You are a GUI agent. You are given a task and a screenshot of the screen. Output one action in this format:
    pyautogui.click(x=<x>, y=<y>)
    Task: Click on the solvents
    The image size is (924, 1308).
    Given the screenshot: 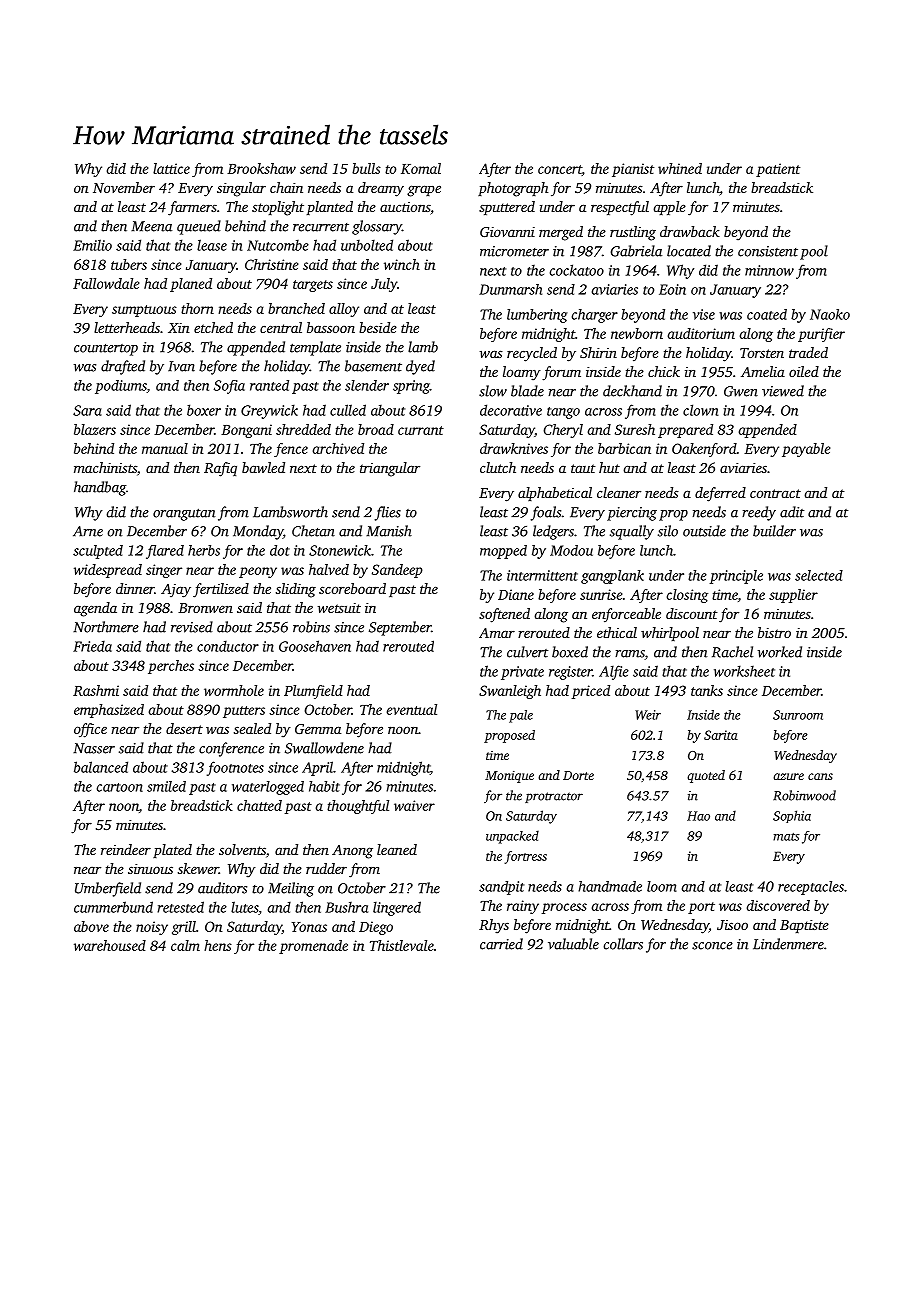 What is the action you would take?
    pyautogui.click(x=242, y=849)
